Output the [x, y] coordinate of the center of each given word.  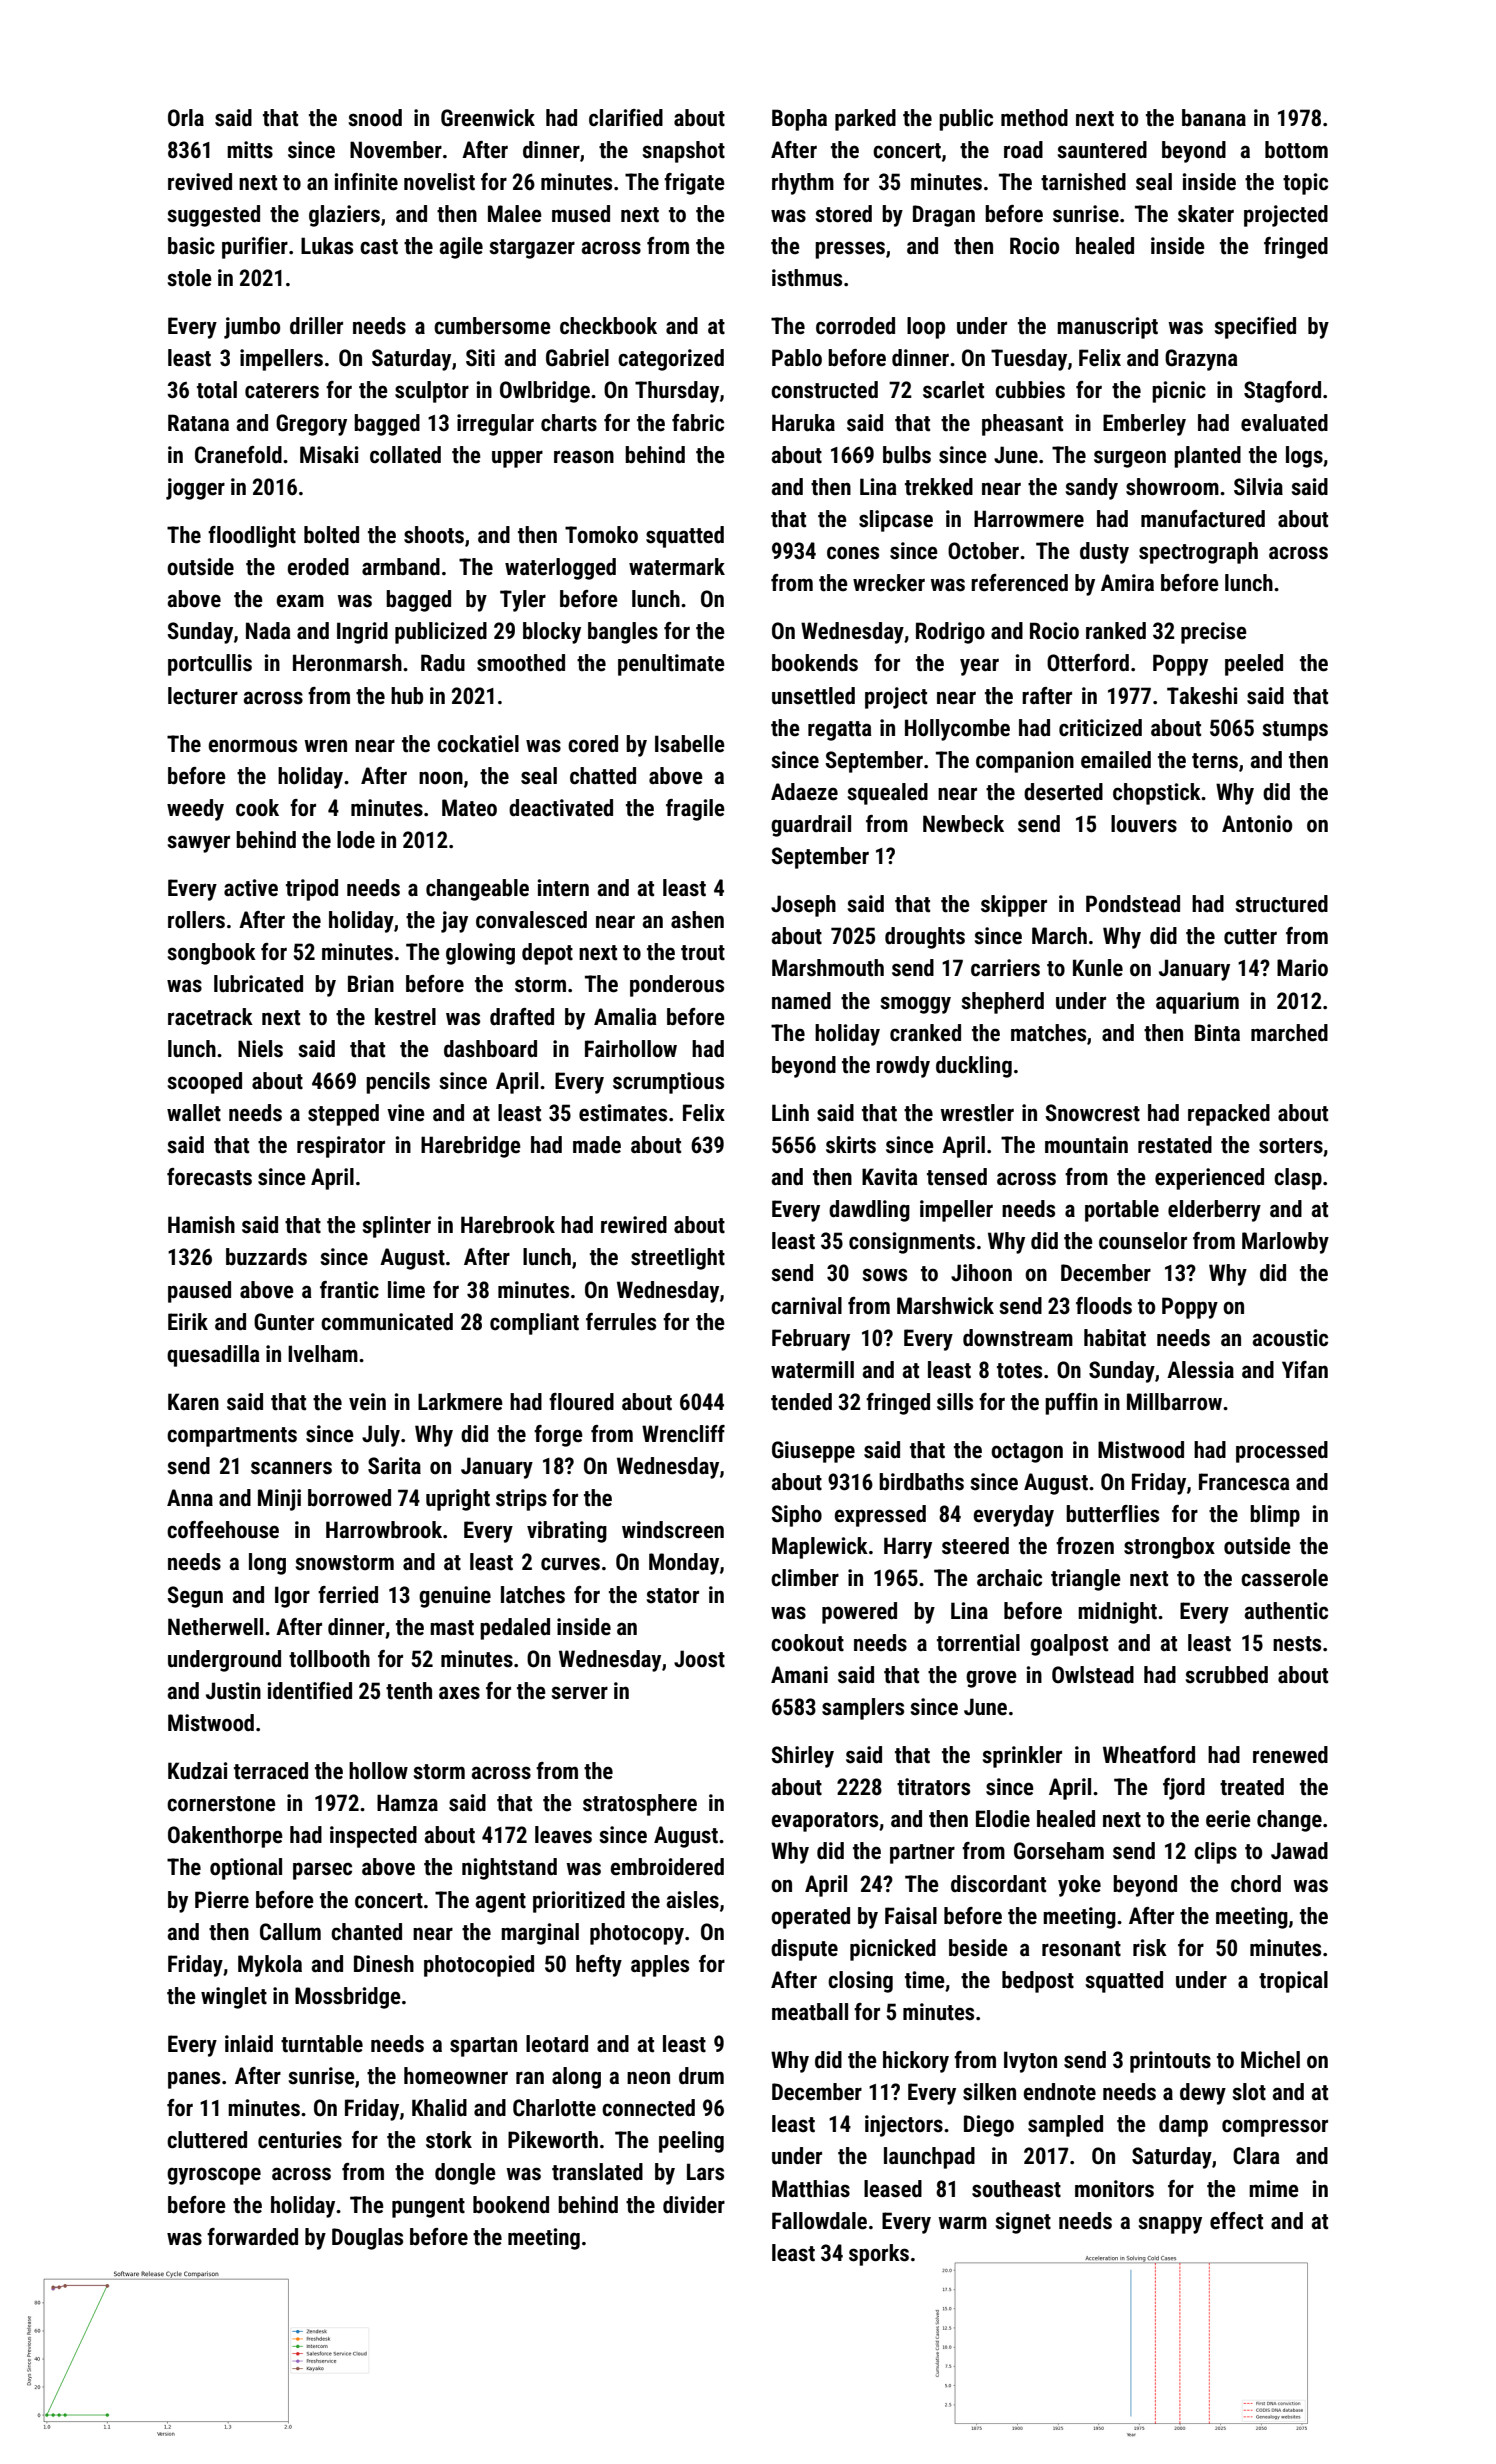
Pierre [222, 1900]
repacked [1229, 1115]
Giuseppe [813, 1452]
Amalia [625, 1017]
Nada [268, 631]
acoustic [1290, 1338]
